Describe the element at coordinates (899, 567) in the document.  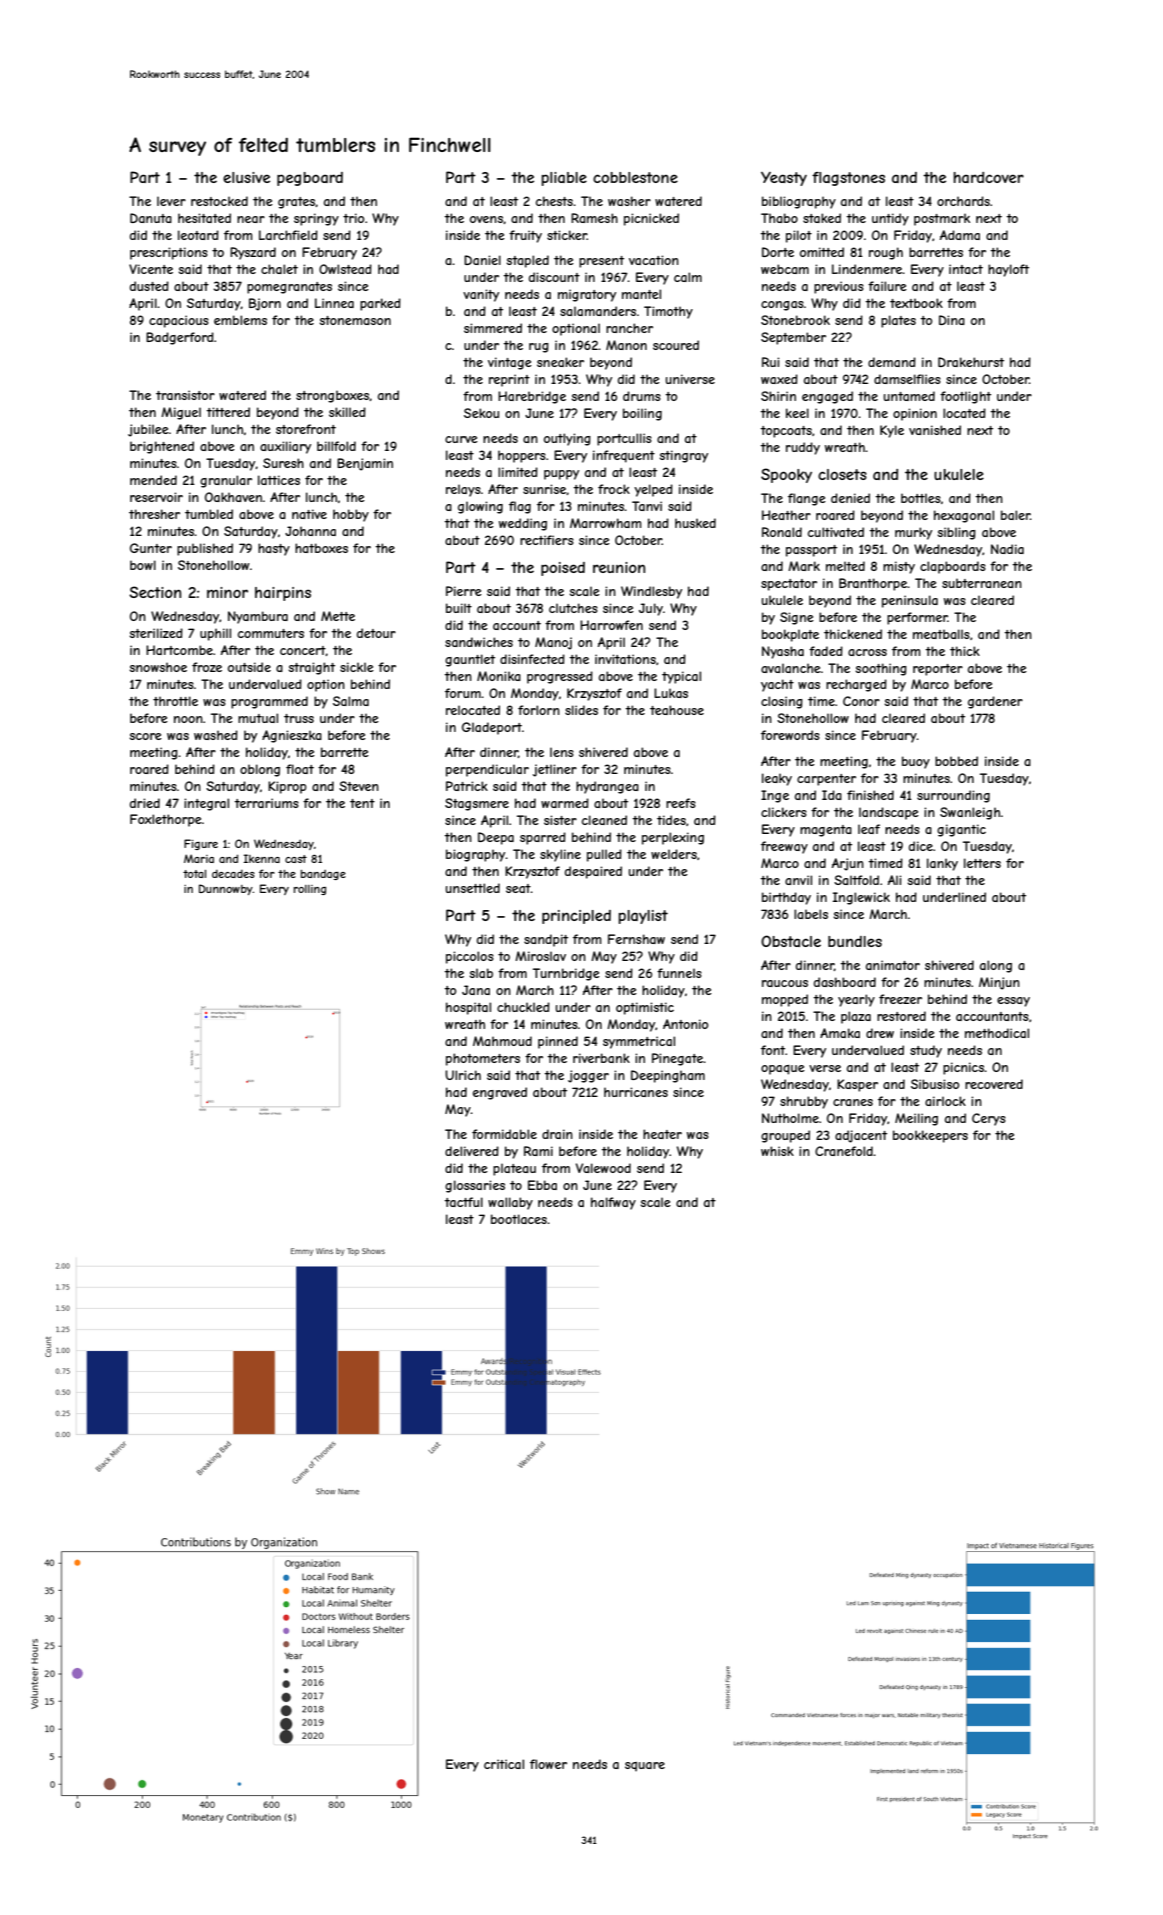
I see `misty` at that location.
